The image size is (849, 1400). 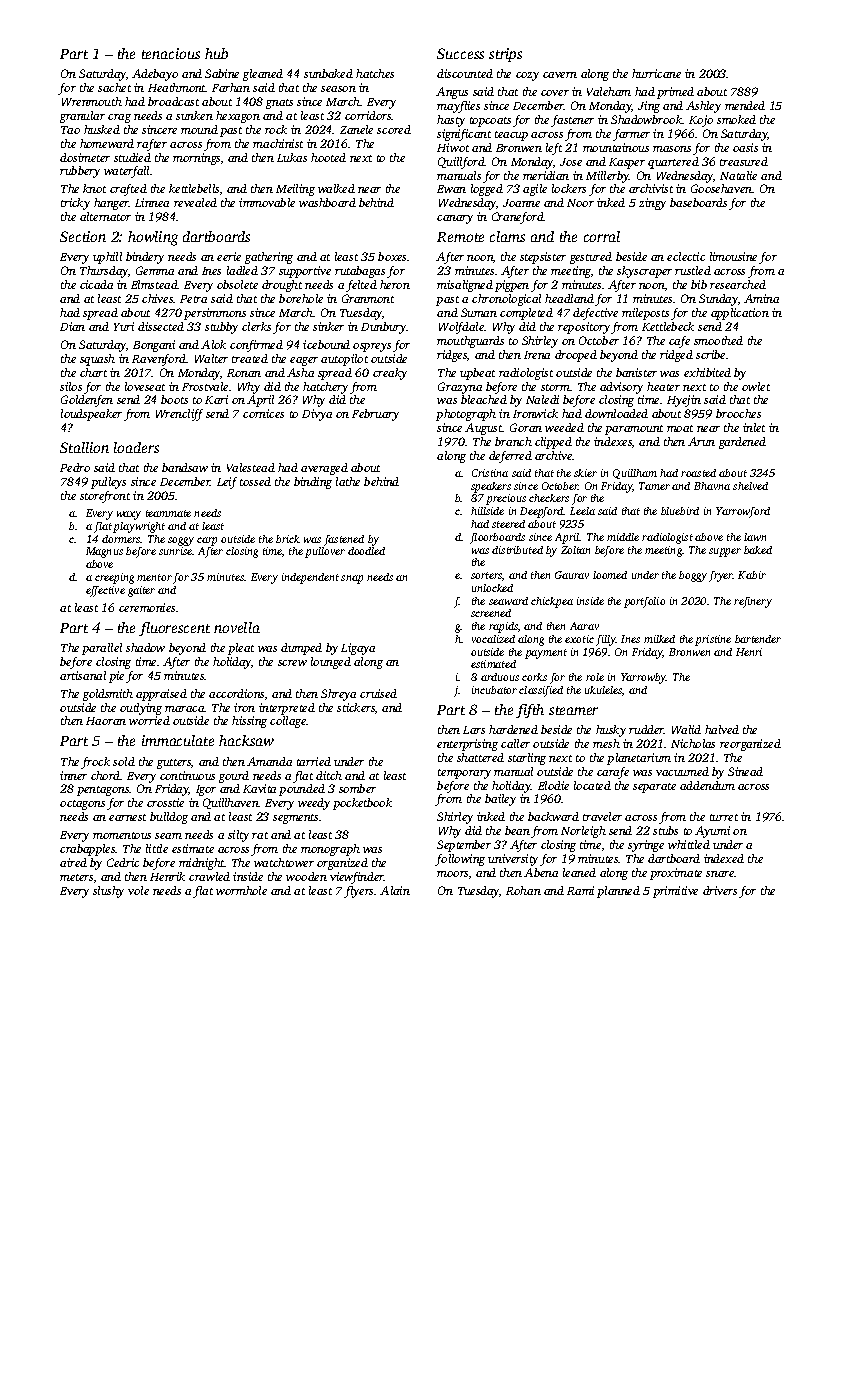 I want to click on Naledi, so click(x=542, y=399).
